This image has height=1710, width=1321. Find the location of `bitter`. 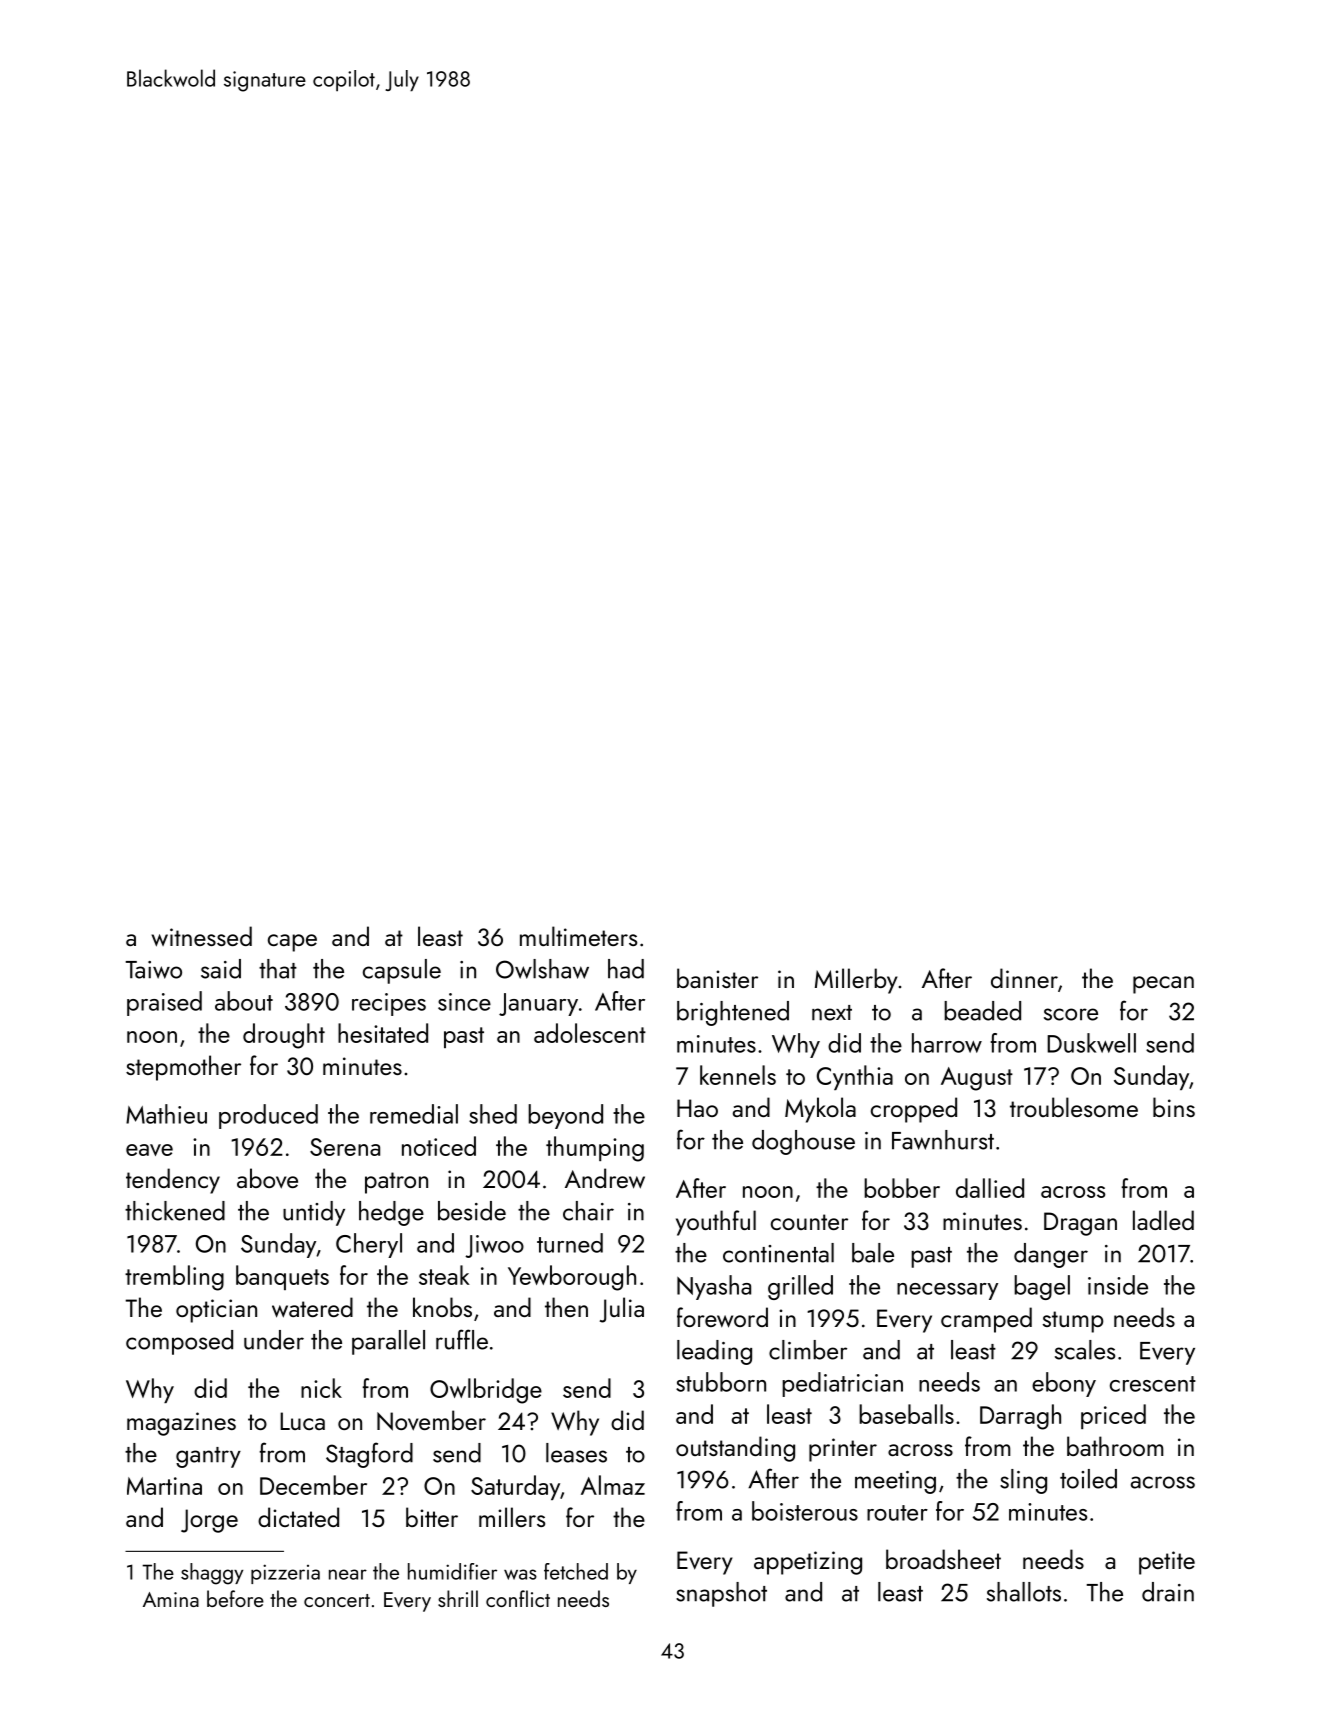

bitter is located at coordinates (432, 1517).
